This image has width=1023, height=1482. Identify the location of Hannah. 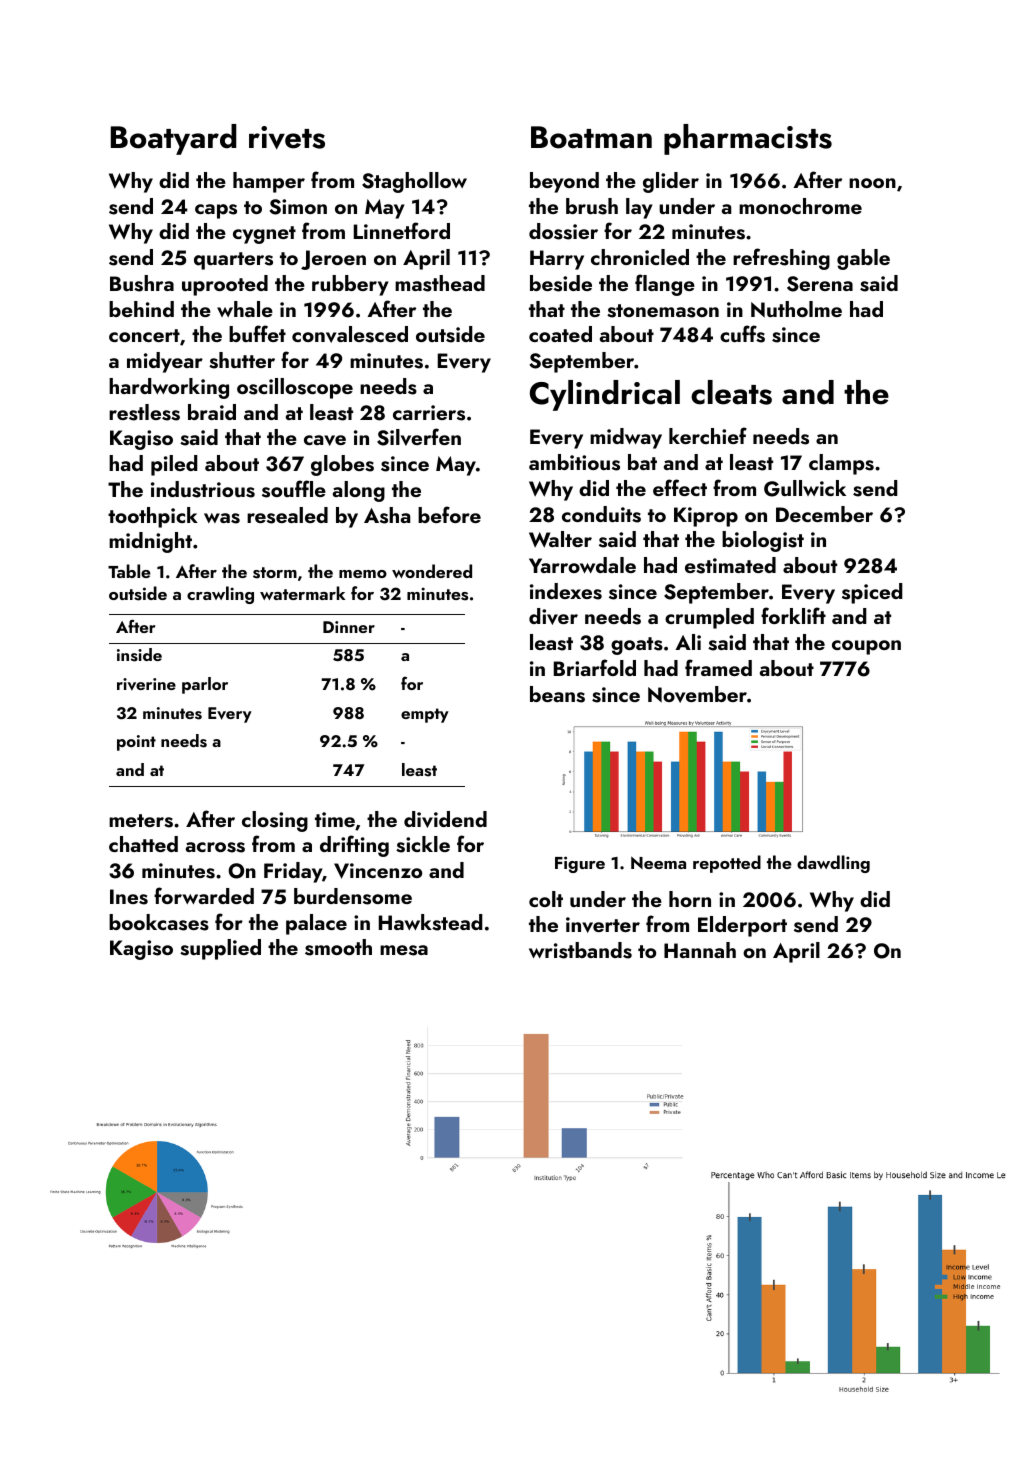
(700, 950).
